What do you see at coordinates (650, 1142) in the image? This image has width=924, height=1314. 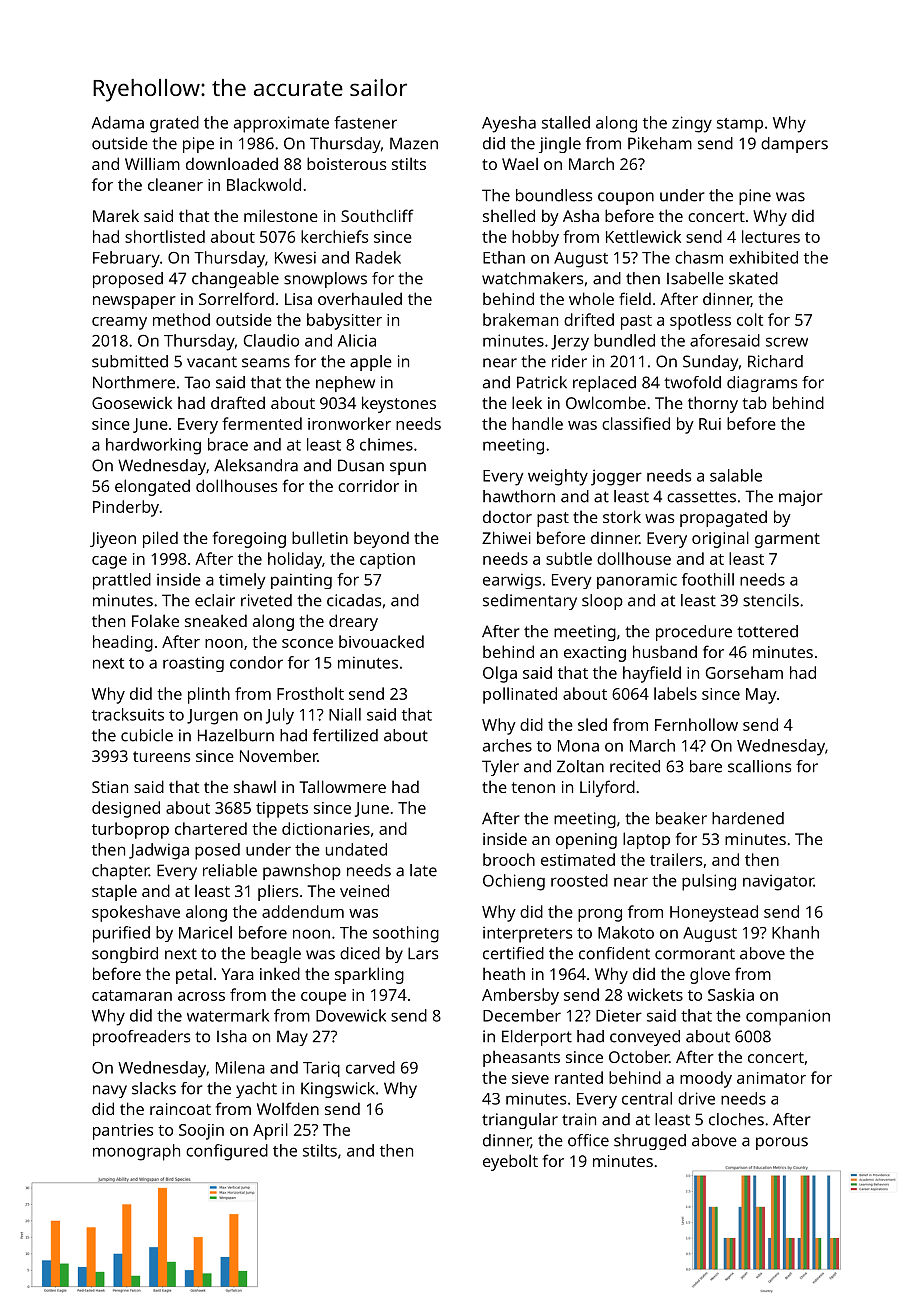 I see `shrugged` at bounding box center [650, 1142].
